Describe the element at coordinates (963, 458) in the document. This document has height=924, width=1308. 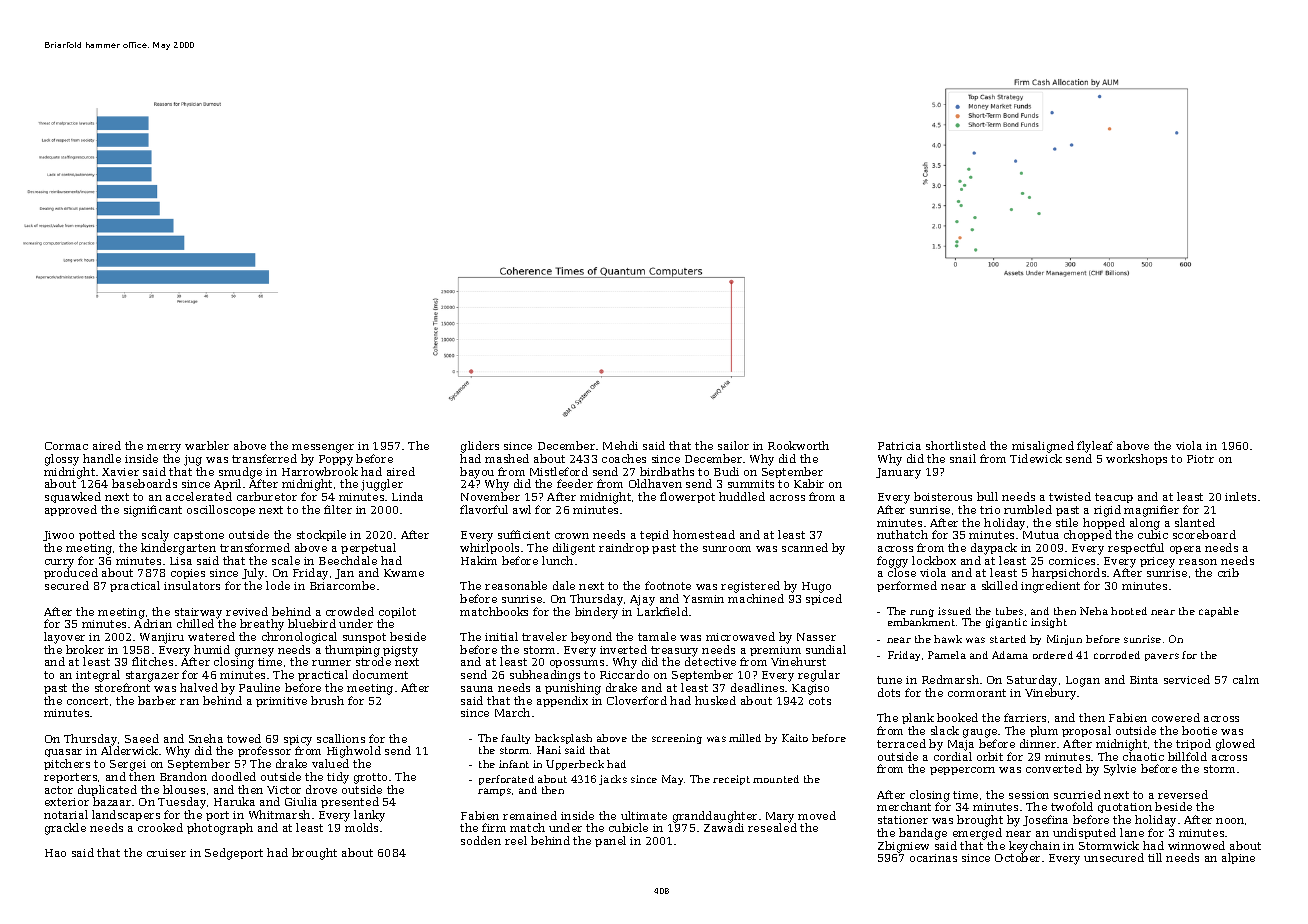
I see `snail` at that location.
